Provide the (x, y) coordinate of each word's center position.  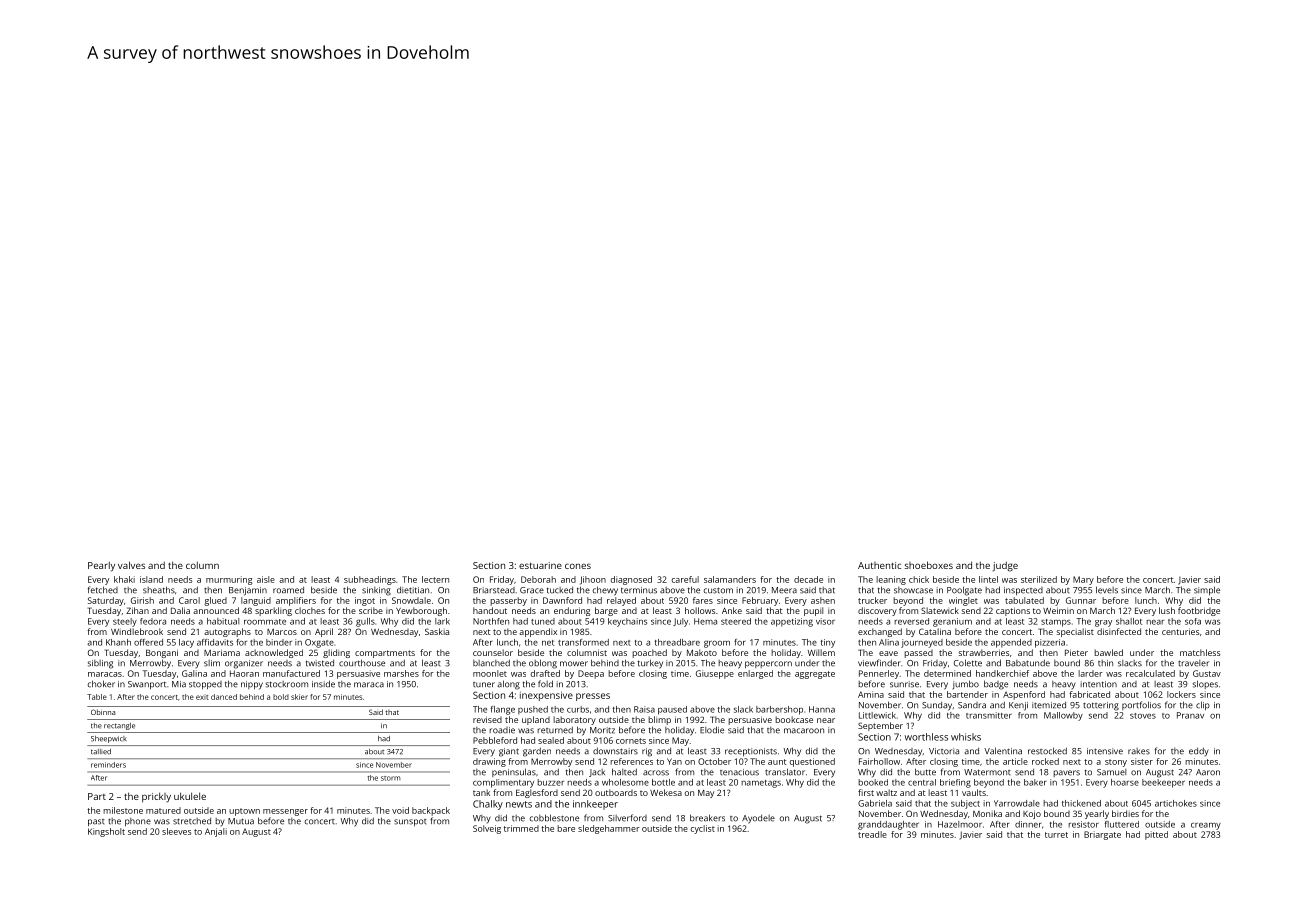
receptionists (751, 752)
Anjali (216, 832)
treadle (872, 834)
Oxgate (319, 643)
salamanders (730, 579)
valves (131, 565)
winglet (963, 601)
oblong (543, 664)
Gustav (1207, 673)
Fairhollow (879, 761)
